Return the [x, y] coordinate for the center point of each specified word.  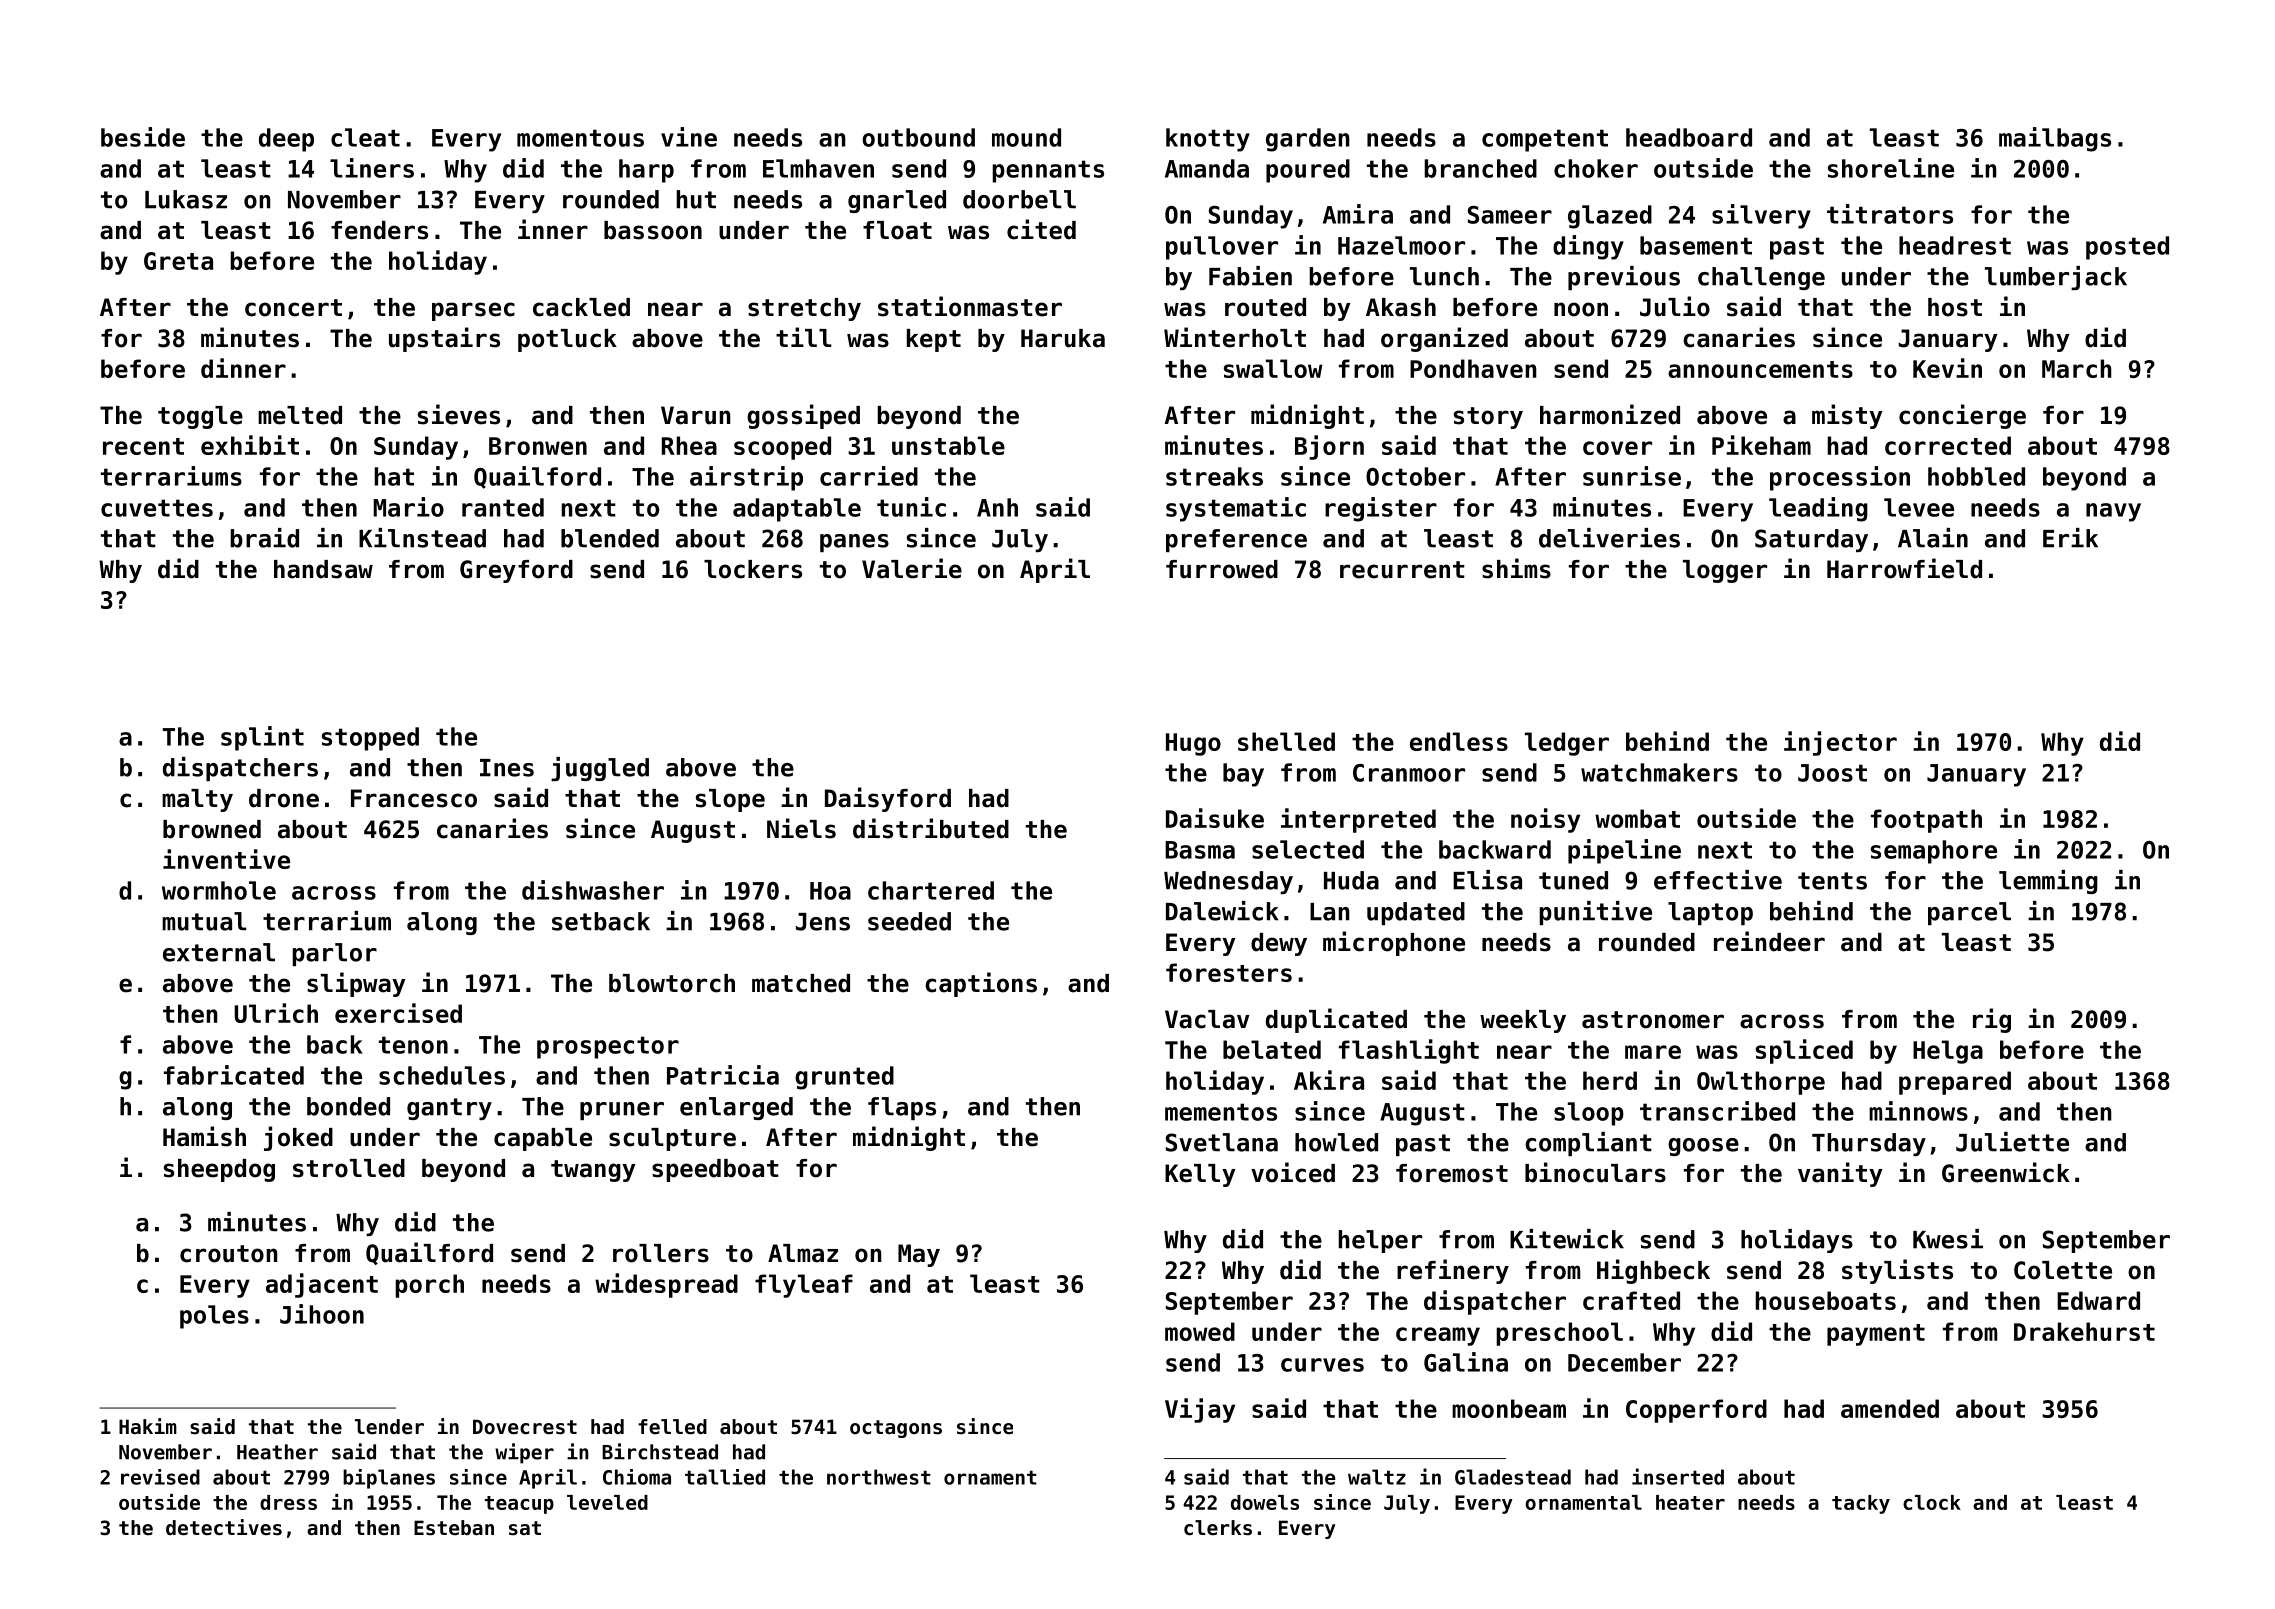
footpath [1926, 821]
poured [1308, 171]
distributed [931, 828]
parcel [1969, 913]
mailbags [2055, 139]
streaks [1214, 476]
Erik [2070, 538]
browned [212, 829]
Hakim [148, 1426]
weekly [1523, 1021]
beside [143, 137]
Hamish [204, 1136]
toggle [200, 417]
